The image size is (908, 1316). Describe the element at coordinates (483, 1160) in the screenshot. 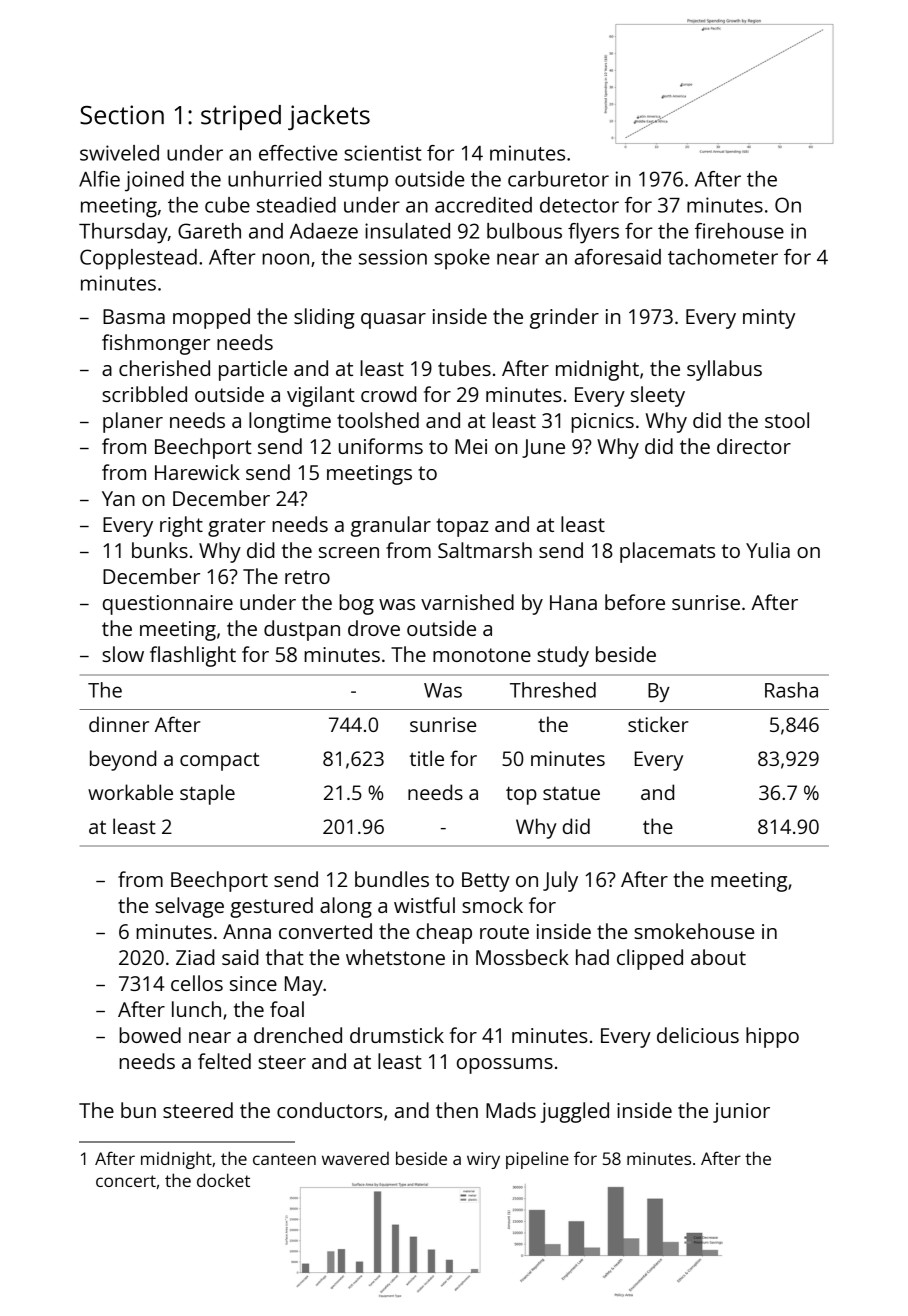

I see `wiry` at that location.
